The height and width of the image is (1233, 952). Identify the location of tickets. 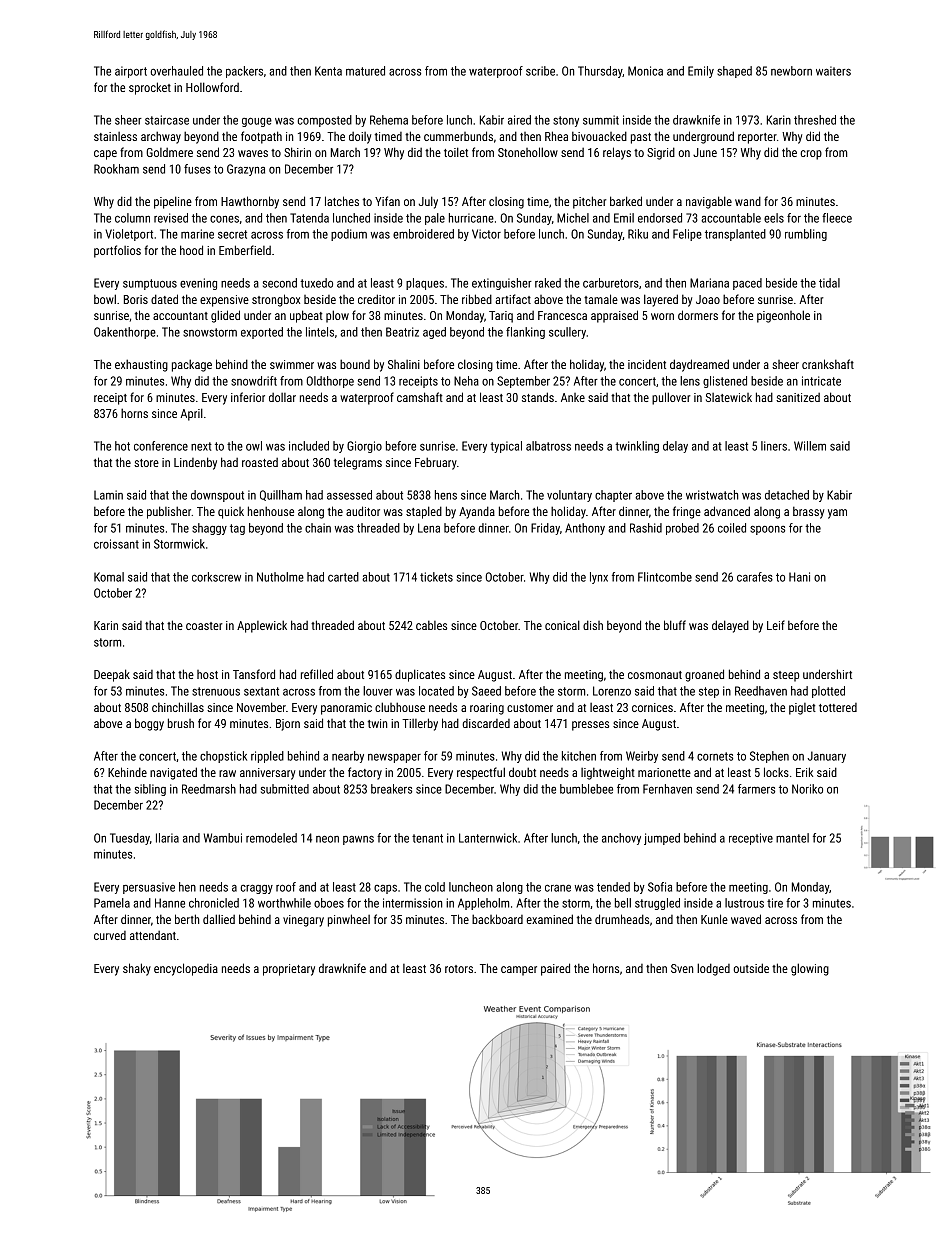
(436, 577).
